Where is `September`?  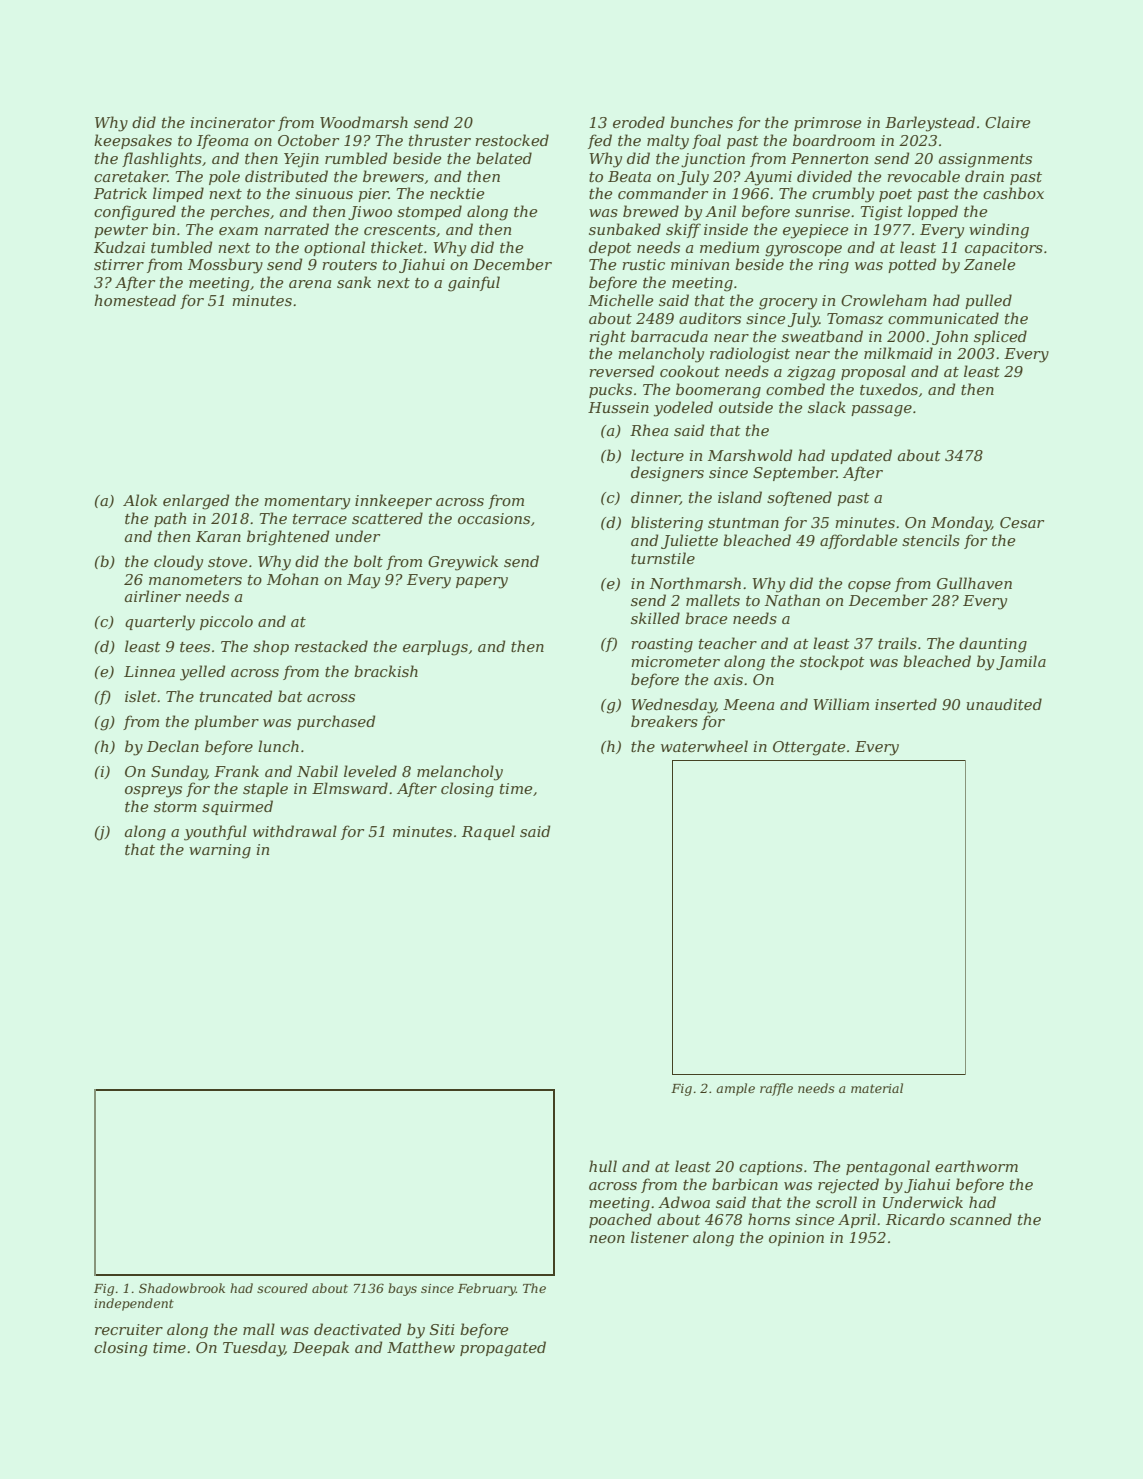
September is located at coordinates (795, 473).
